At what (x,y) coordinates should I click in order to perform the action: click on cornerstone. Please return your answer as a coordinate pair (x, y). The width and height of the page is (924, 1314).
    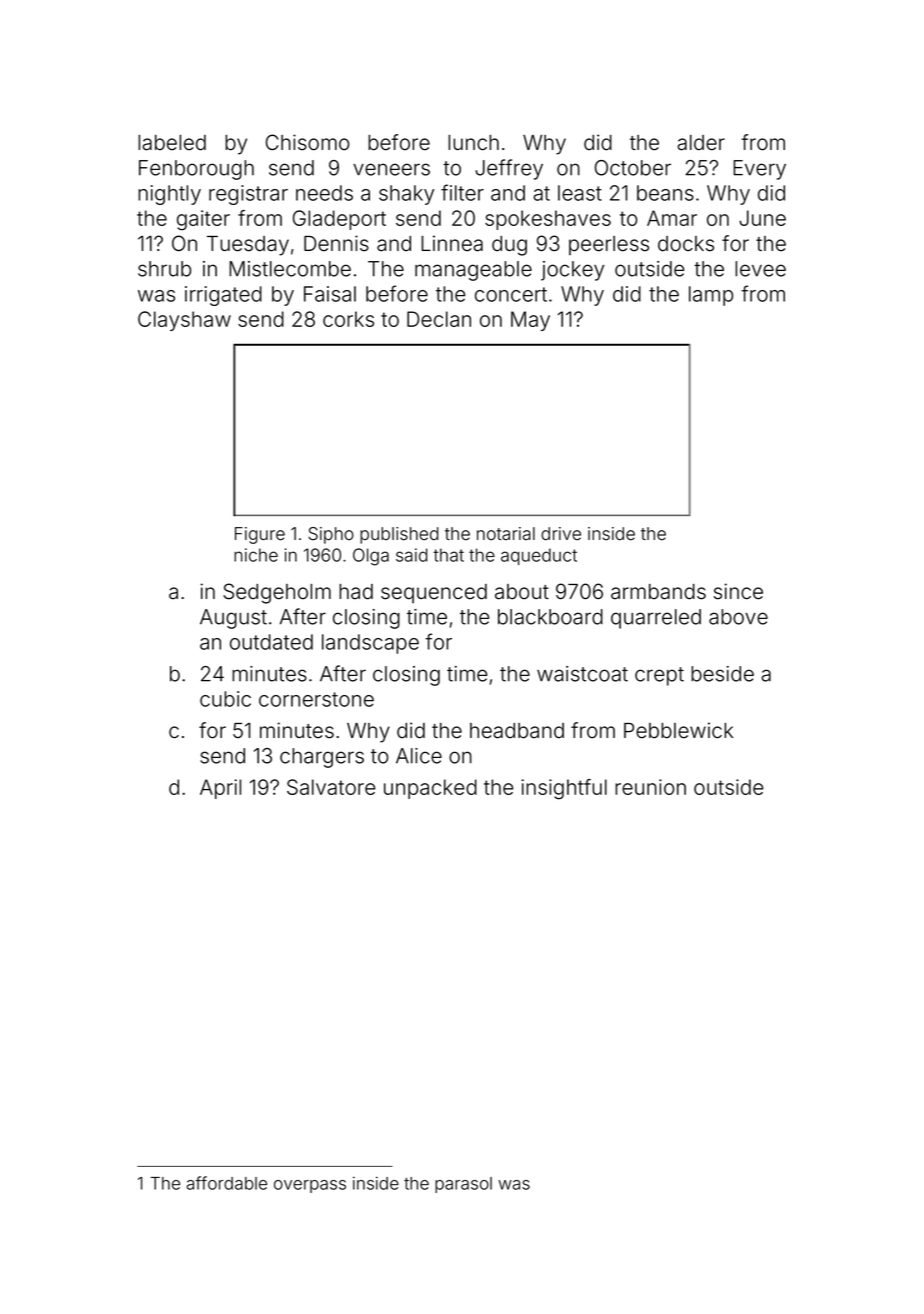
    Looking at the image, I should click on (316, 699).
